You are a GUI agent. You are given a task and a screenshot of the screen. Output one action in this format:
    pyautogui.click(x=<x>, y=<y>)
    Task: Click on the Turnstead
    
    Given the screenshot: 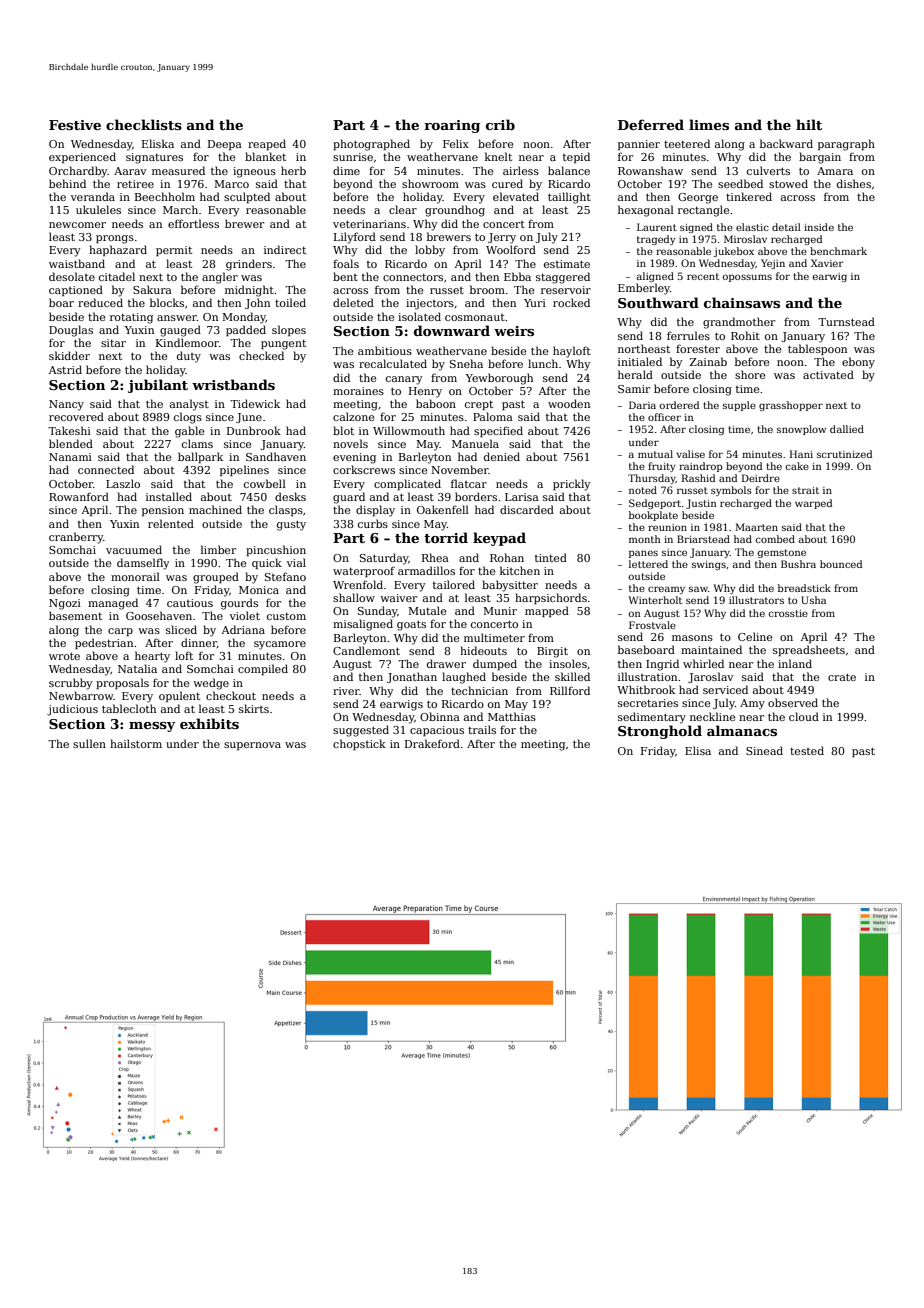 What is the action you would take?
    pyautogui.click(x=846, y=321)
